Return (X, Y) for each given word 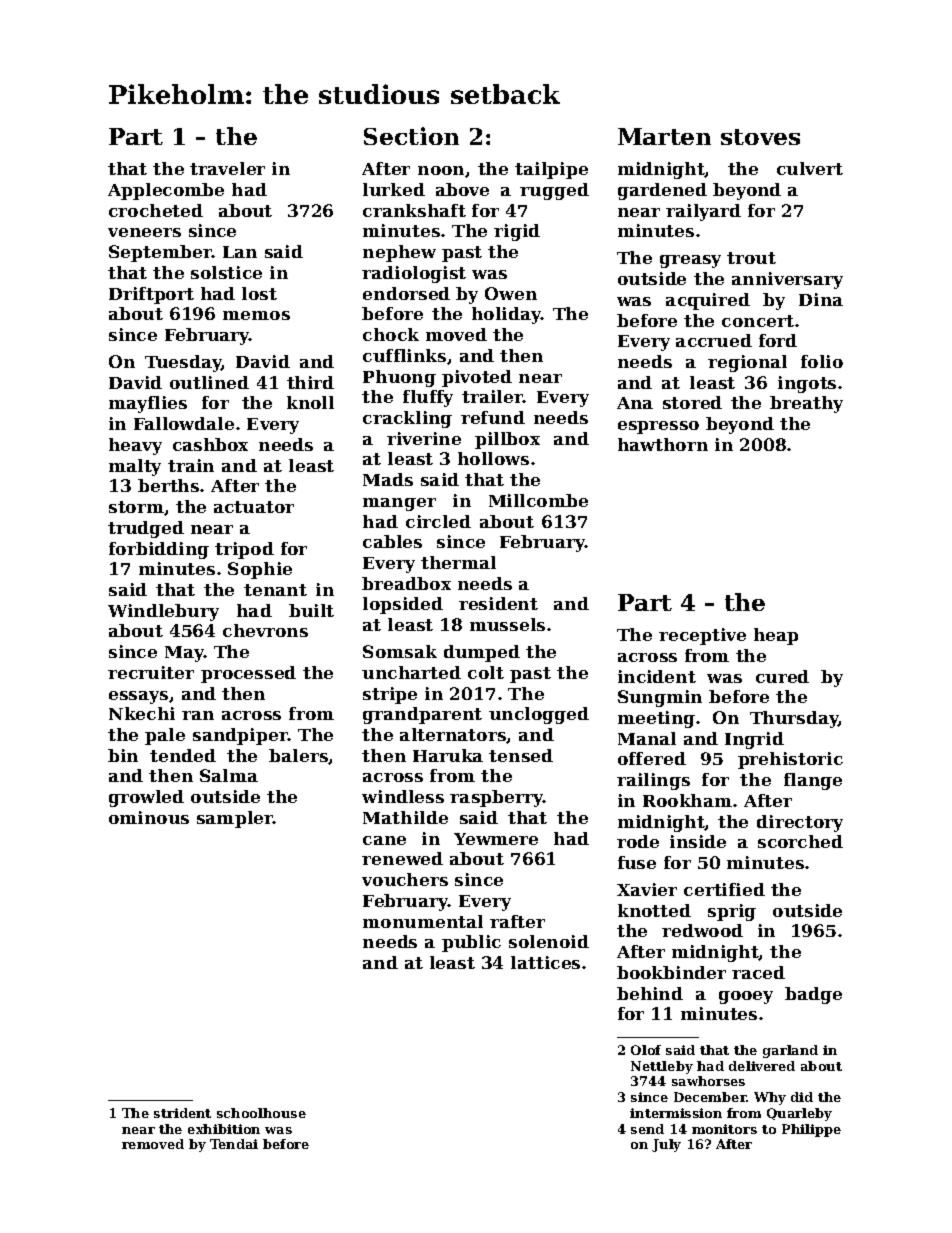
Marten (664, 136)
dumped (482, 653)
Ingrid (754, 740)
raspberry (496, 798)
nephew (399, 253)
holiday (506, 315)
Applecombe (166, 191)
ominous (149, 817)
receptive (702, 636)
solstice (226, 272)
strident (182, 1113)
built (311, 610)
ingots (807, 384)
